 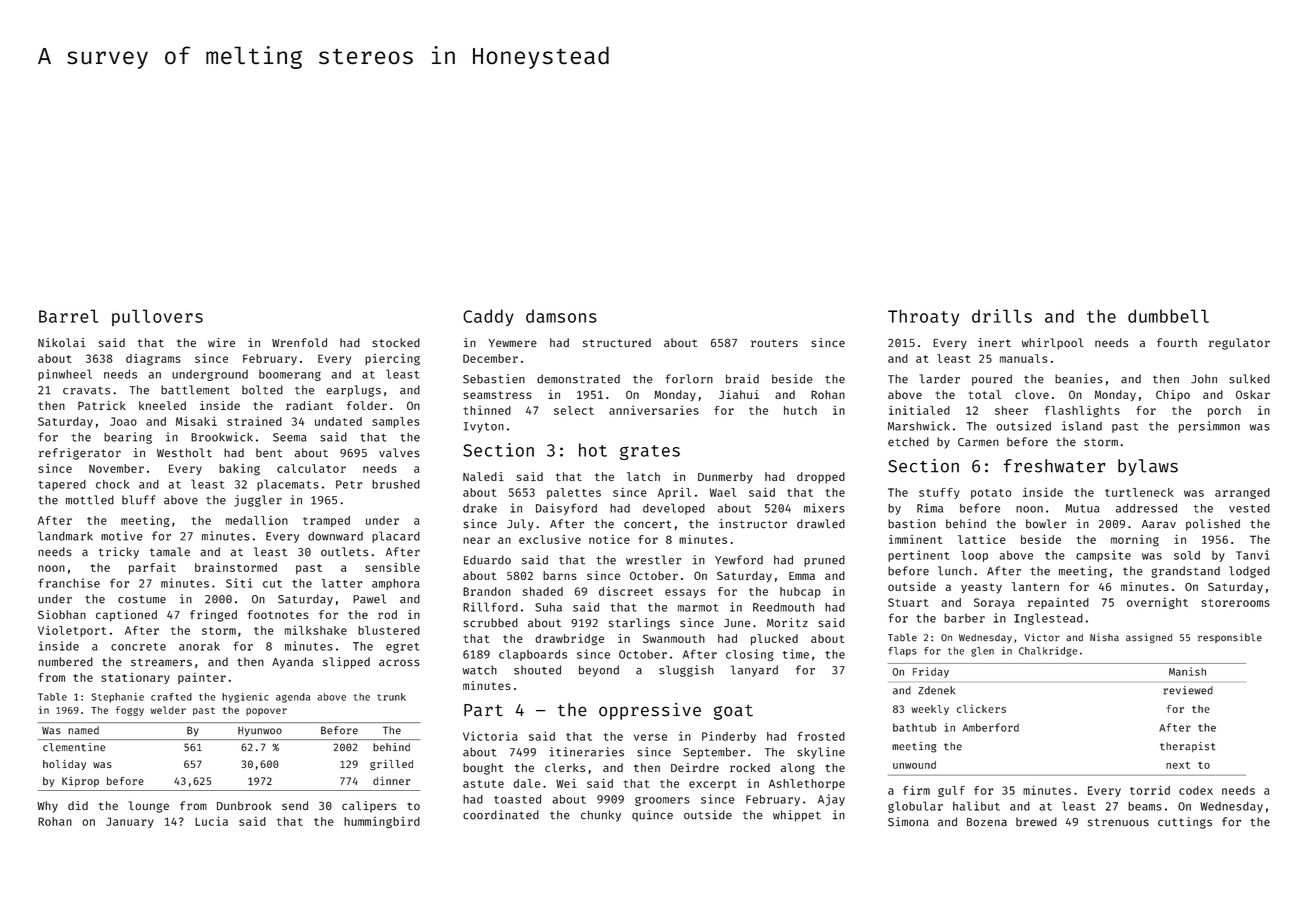 I want to click on itineraries, so click(x=587, y=752).
